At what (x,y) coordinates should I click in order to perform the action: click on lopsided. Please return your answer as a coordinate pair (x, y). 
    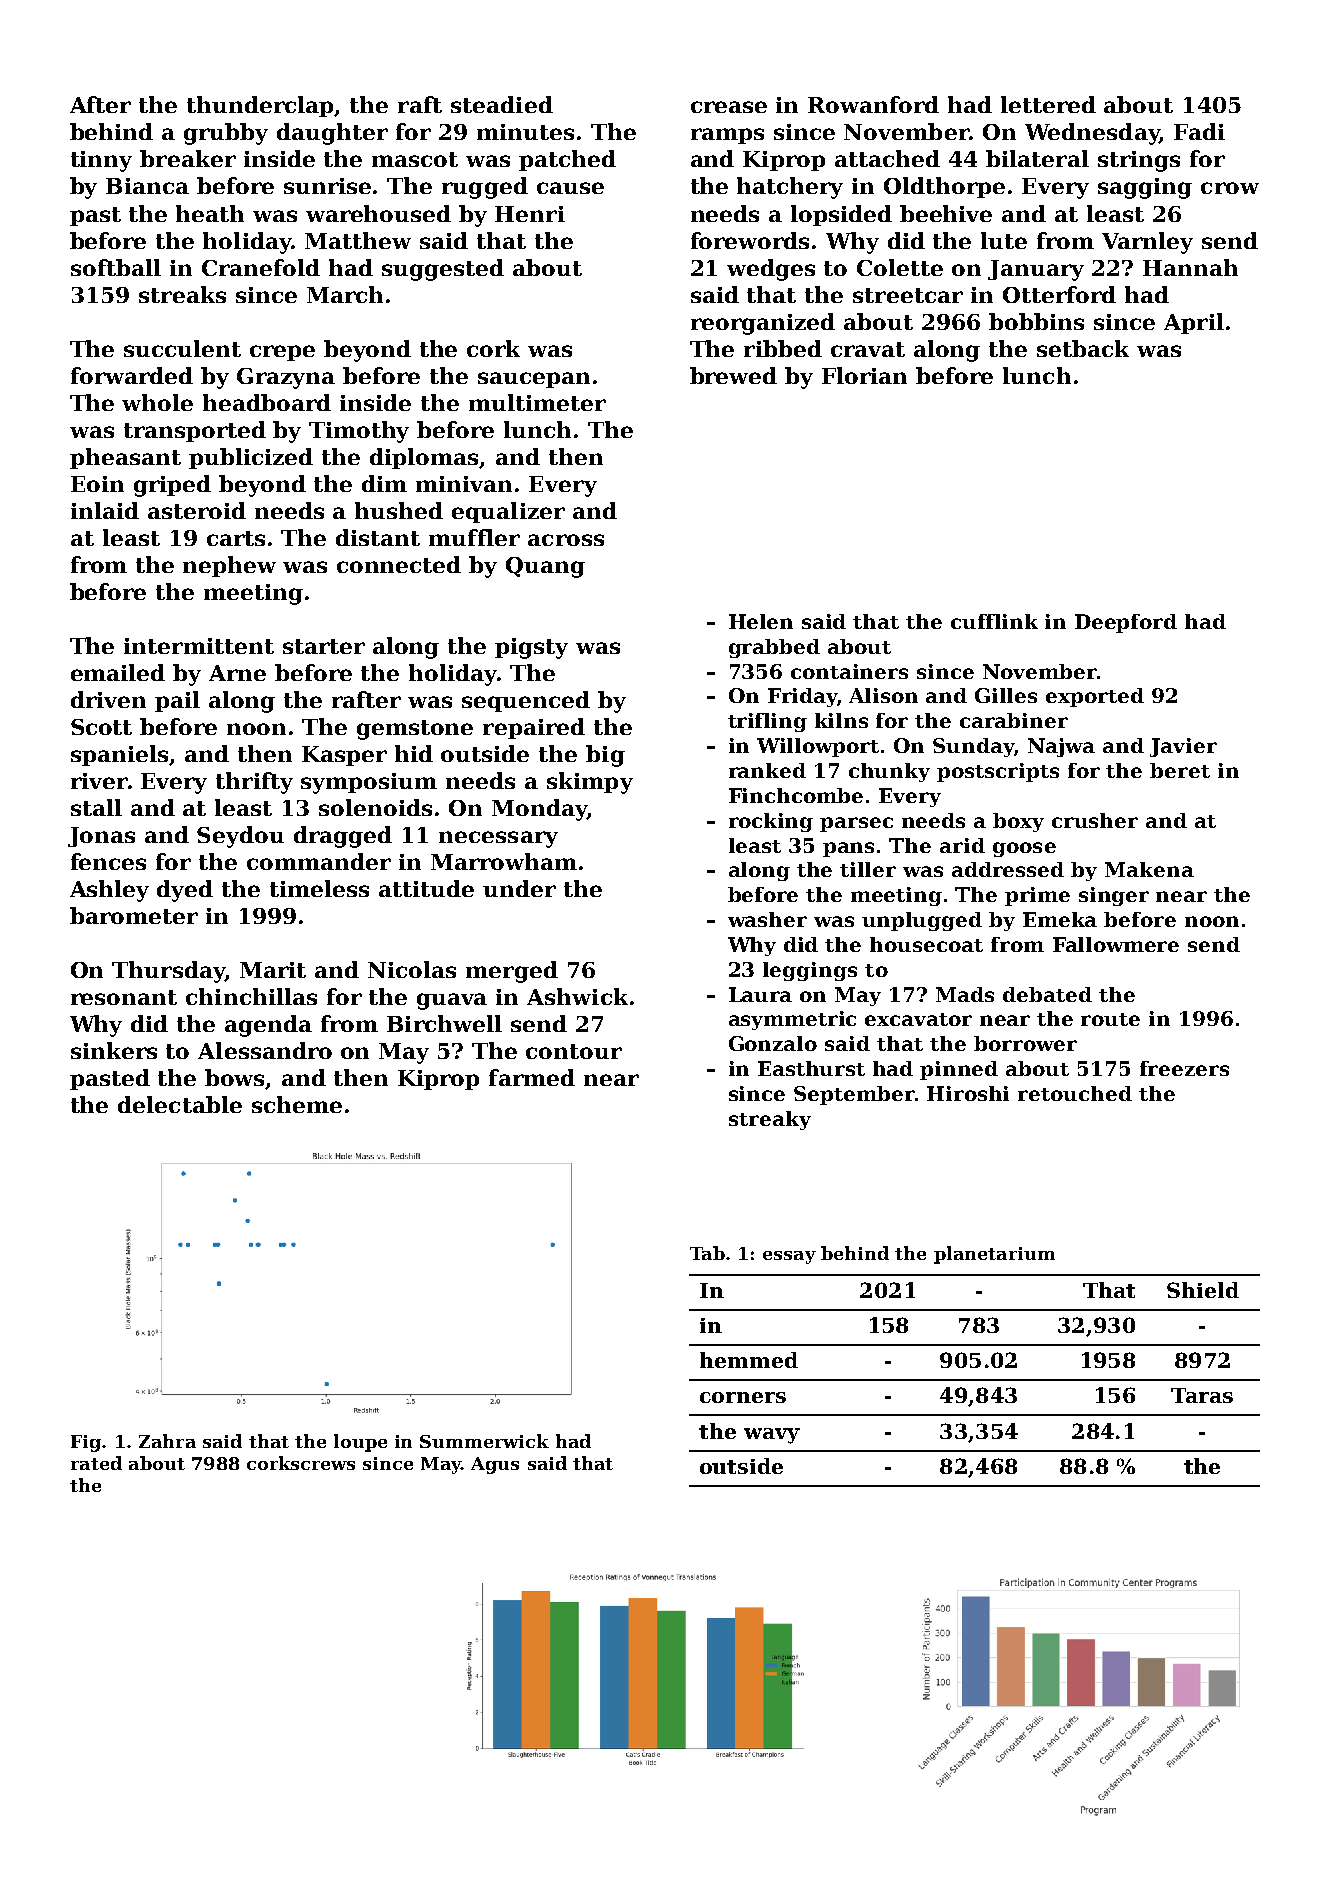
    Looking at the image, I should click on (841, 215).
